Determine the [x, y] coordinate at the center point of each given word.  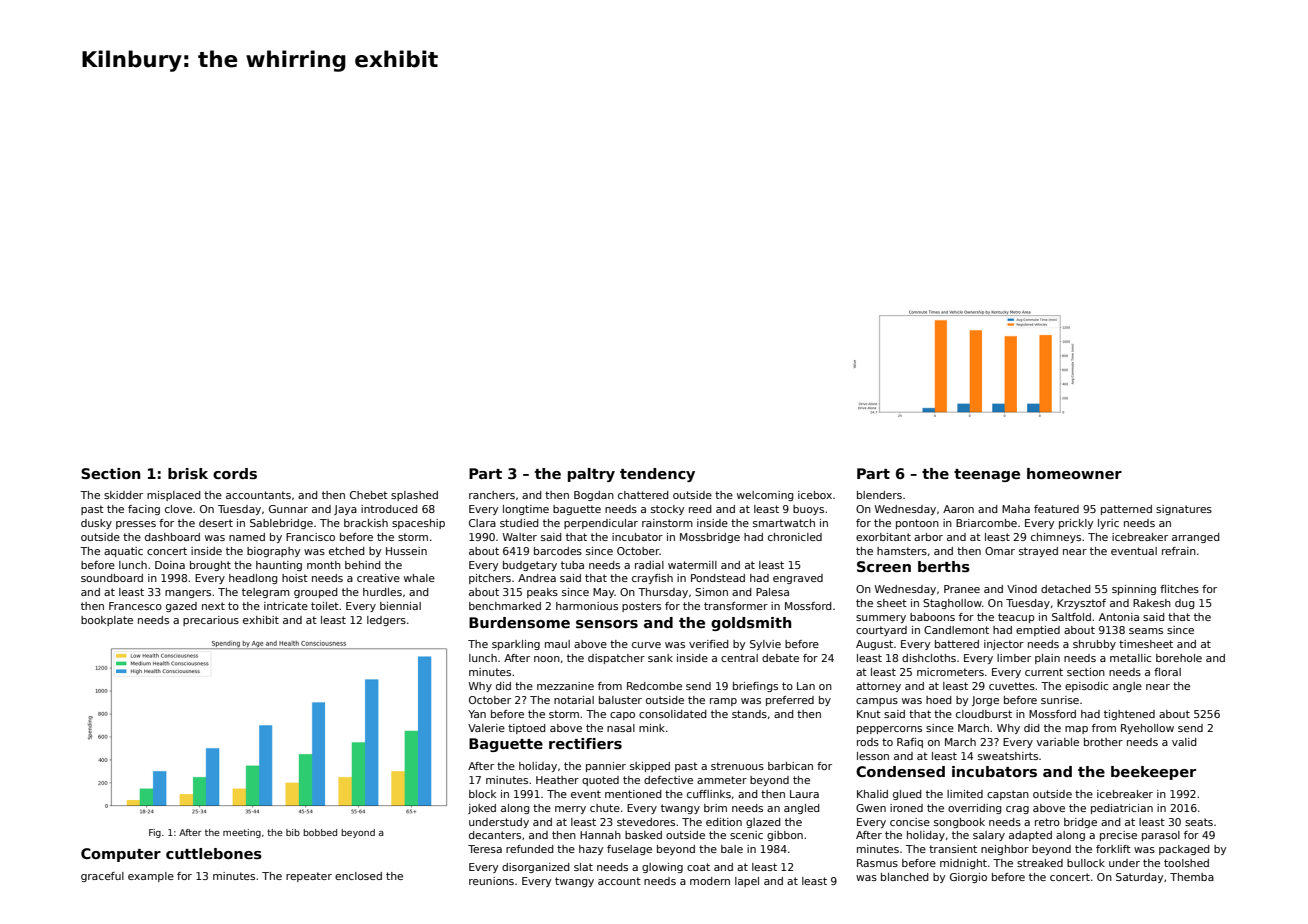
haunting [279, 566]
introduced [389, 509]
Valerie [486, 728]
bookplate [107, 621]
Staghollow [952, 604]
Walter [520, 537]
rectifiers [585, 743]
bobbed [320, 832]
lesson [873, 756]
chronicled [795, 537]
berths [944, 566]
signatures [1184, 510]
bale [732, 849]
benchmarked [505, 606]
